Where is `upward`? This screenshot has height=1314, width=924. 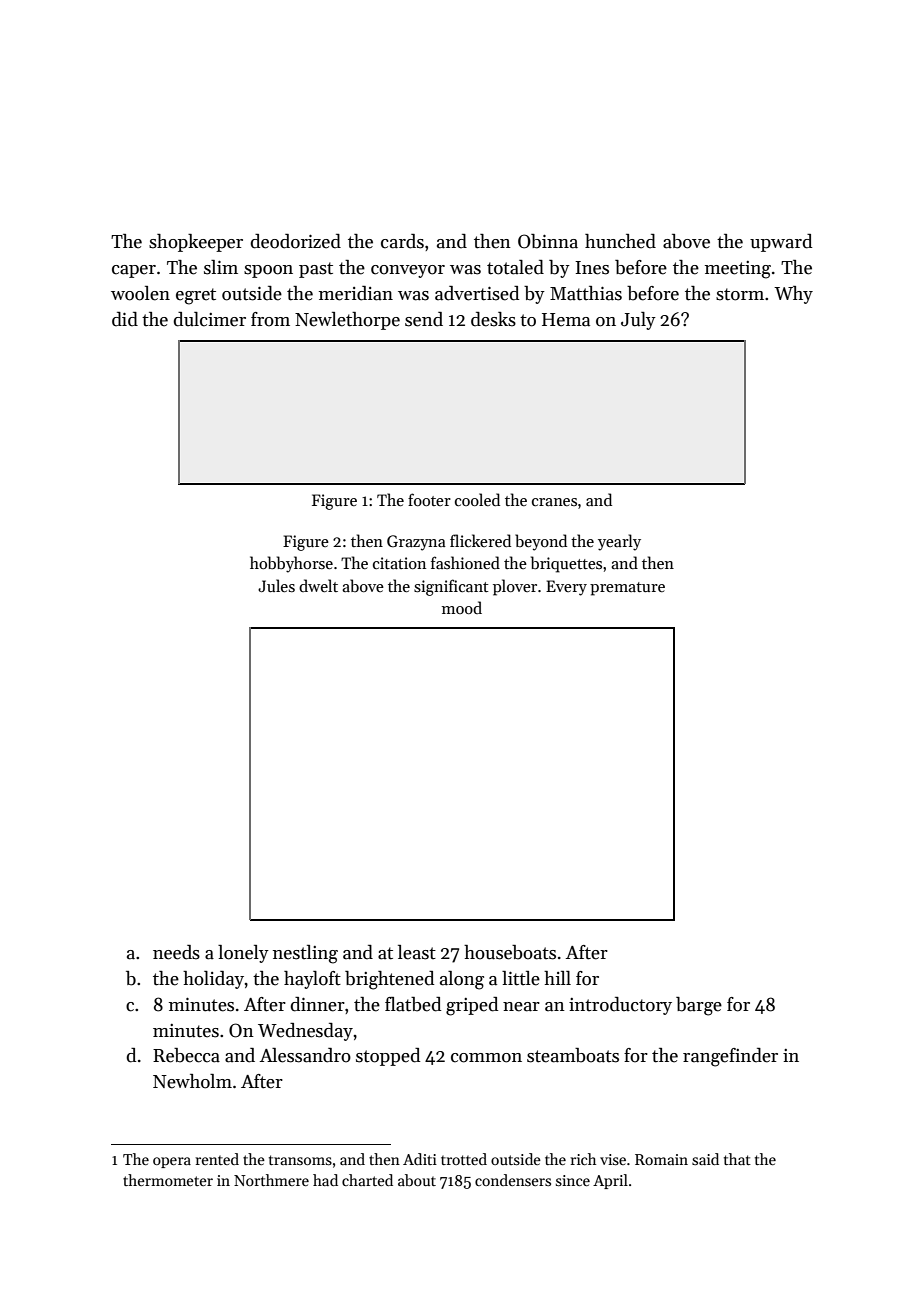
upward is located at coordinates (781, 243).
